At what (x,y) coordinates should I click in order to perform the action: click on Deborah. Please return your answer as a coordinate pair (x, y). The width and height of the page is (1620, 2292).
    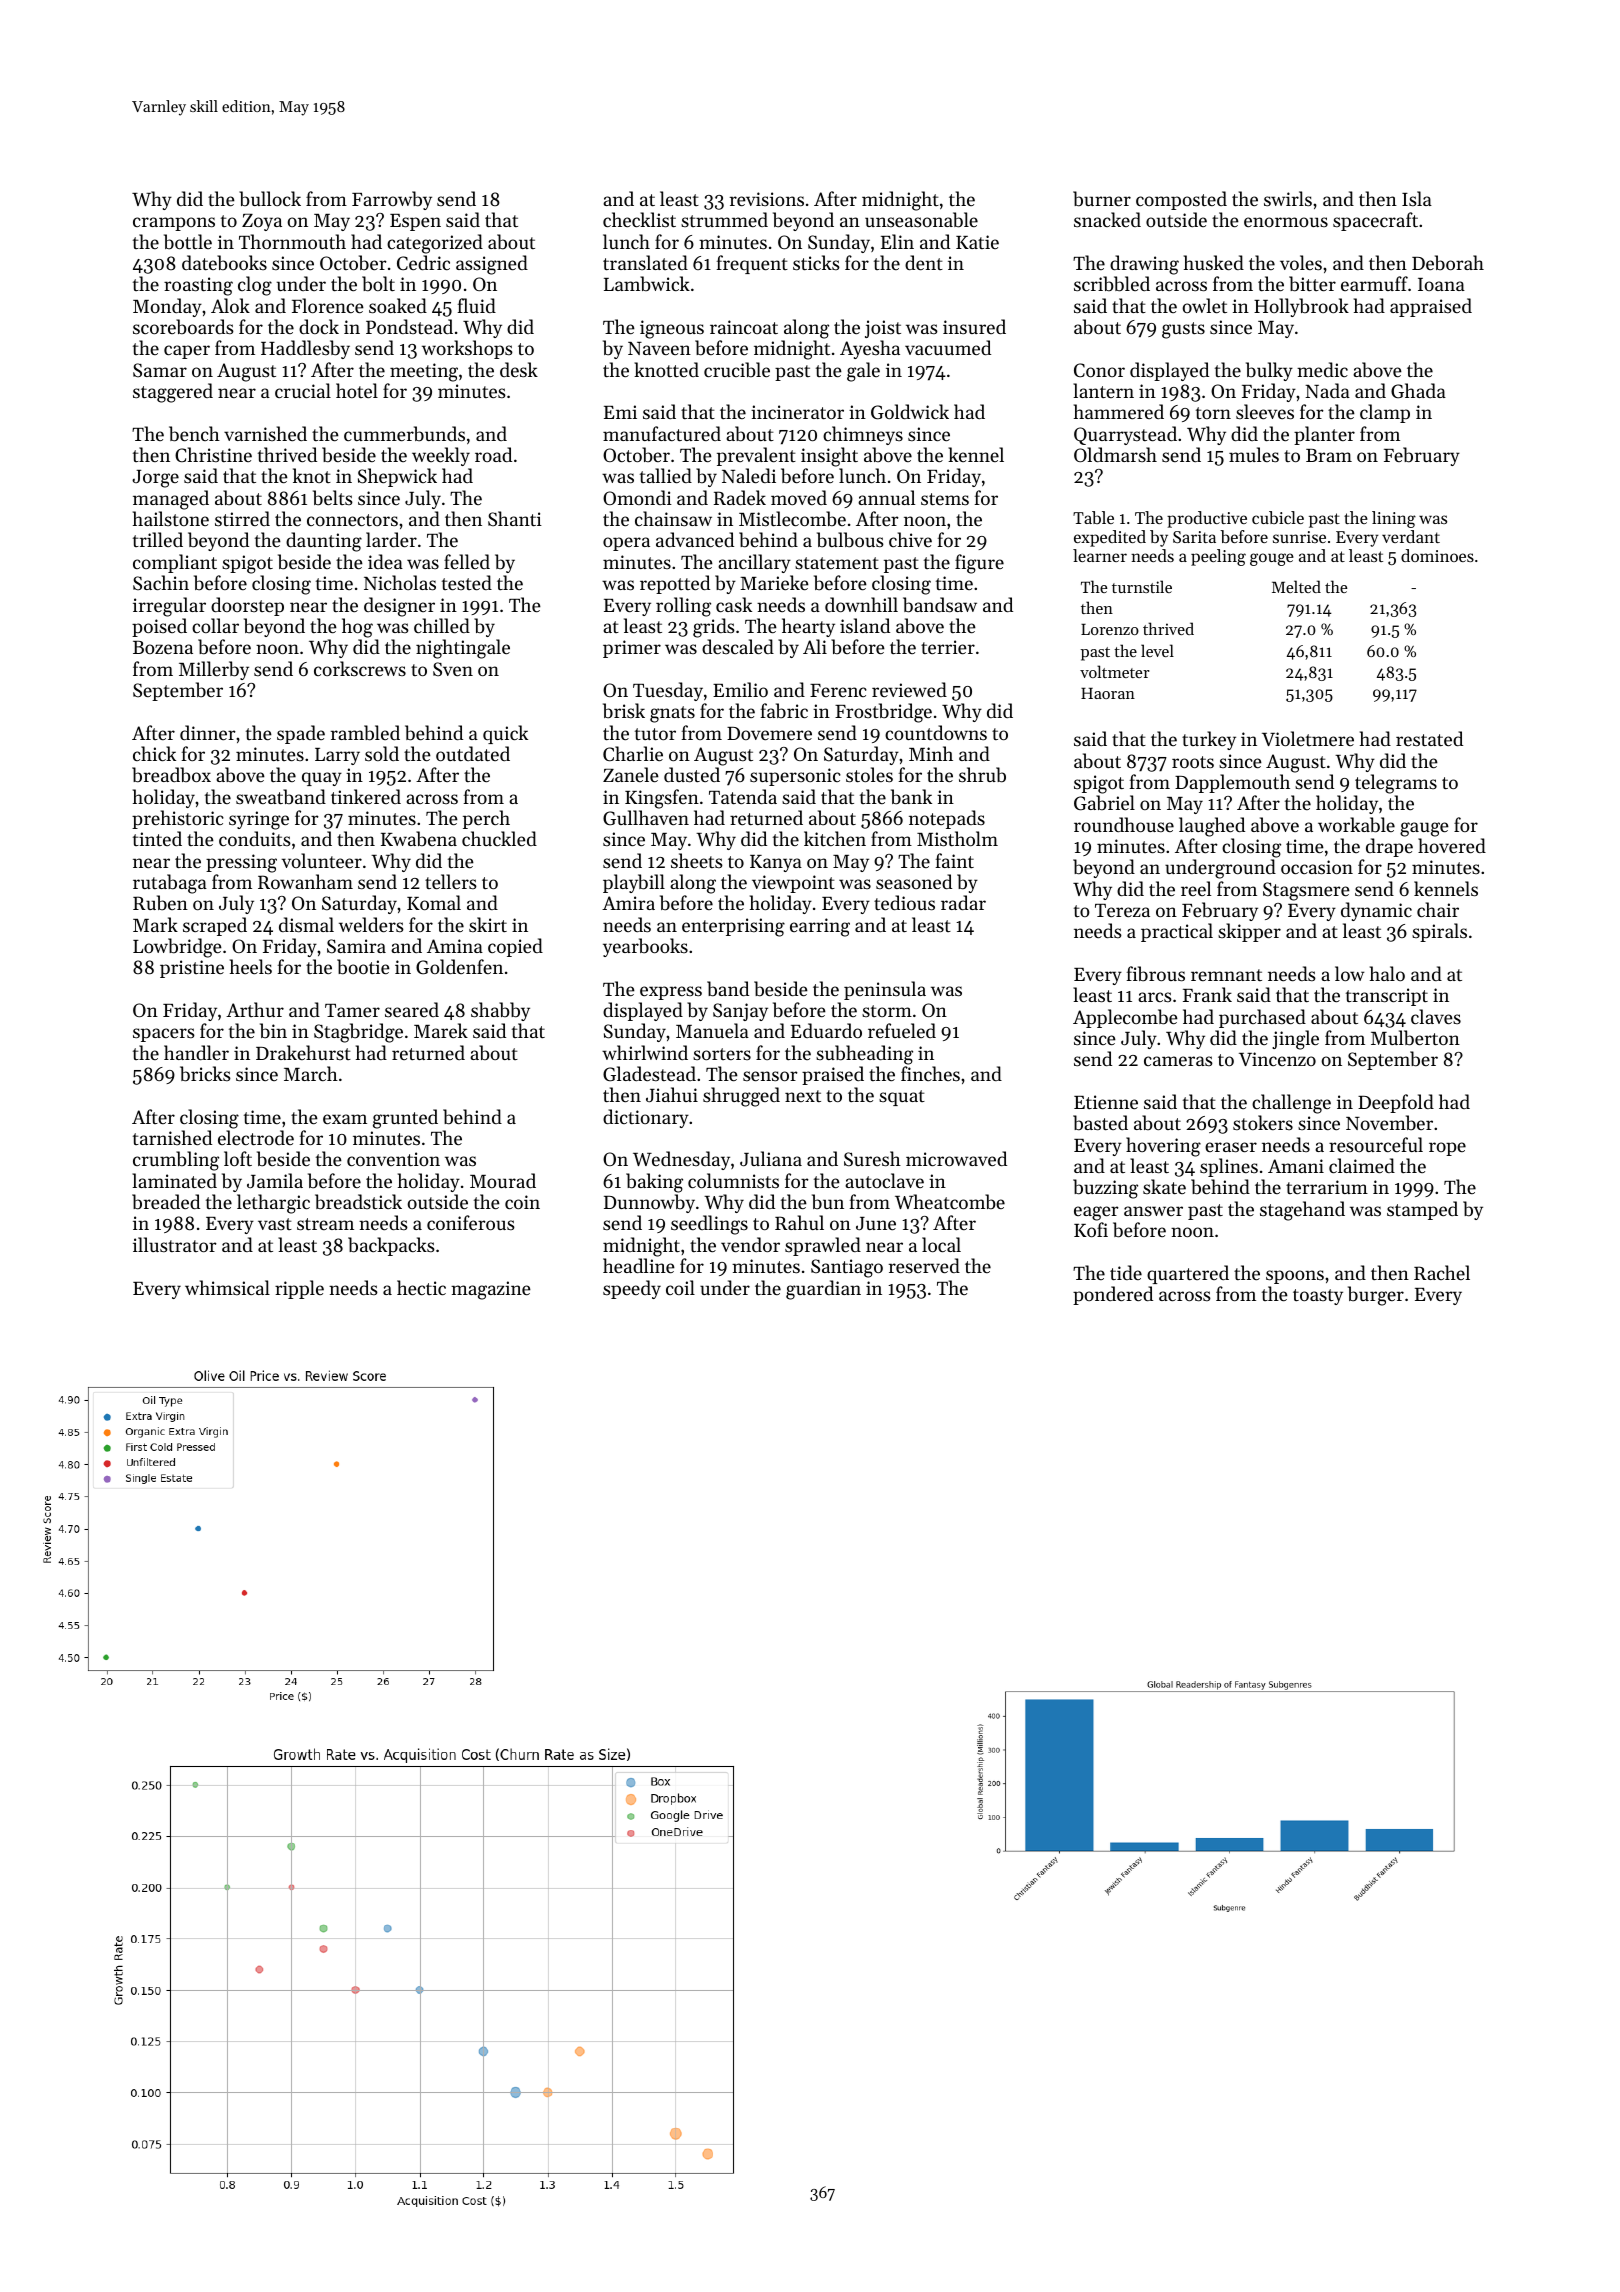
    Looking at the image, I should click on (1448, 263).
